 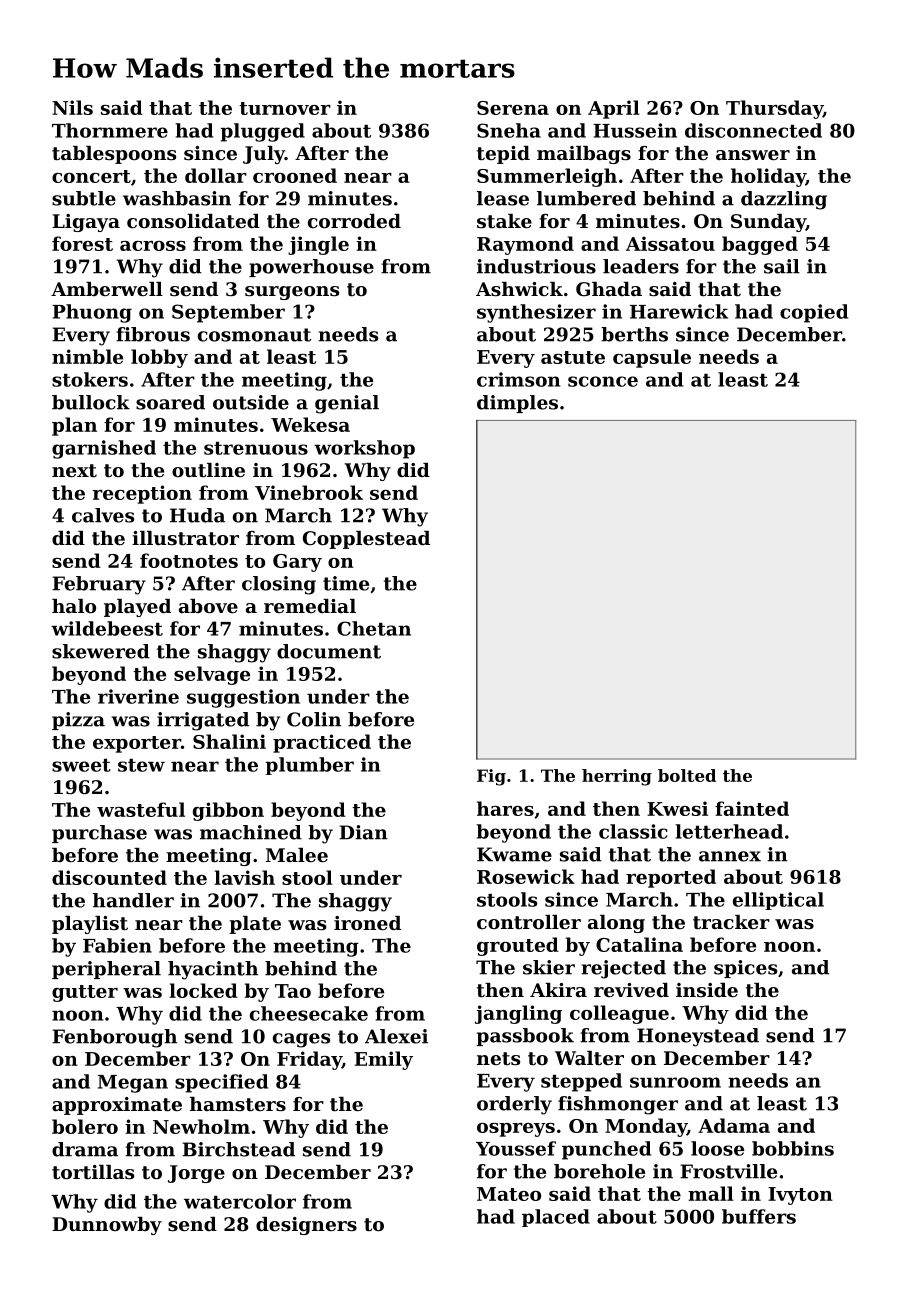 What do you see at coordinates (745, 969) in the screenshot?
I see `spices` at bounding box center [745, 969].
